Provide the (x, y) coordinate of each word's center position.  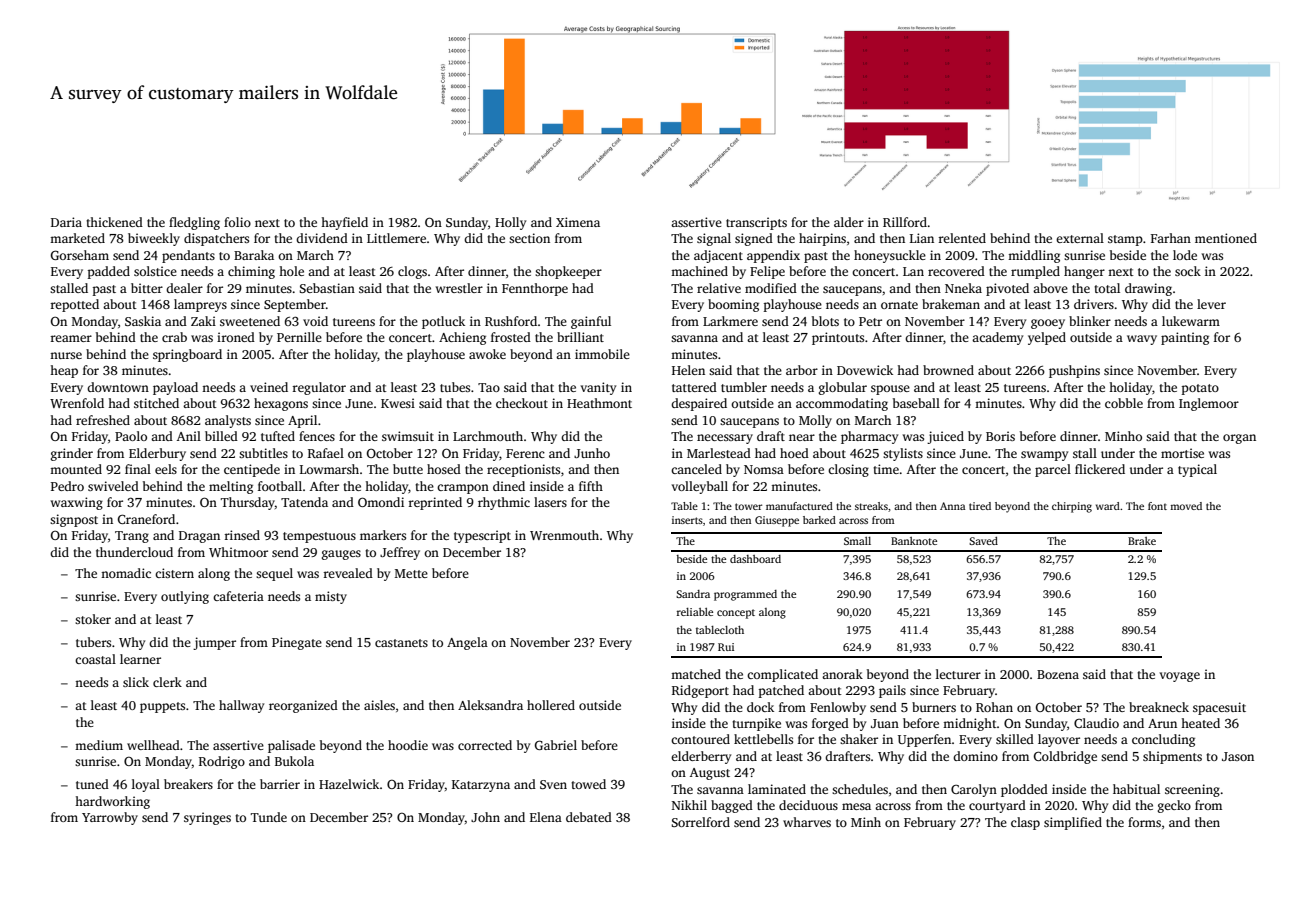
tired (980, 506)
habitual (1136, 789)
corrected (485, 745)
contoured (700, 739)
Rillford (905, 222)
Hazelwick (349, 784)
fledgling (194, 223)
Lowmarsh (329, 469)
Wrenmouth (564, 535)
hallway (241, 706)
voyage (1180, 677)
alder (849, 222)
